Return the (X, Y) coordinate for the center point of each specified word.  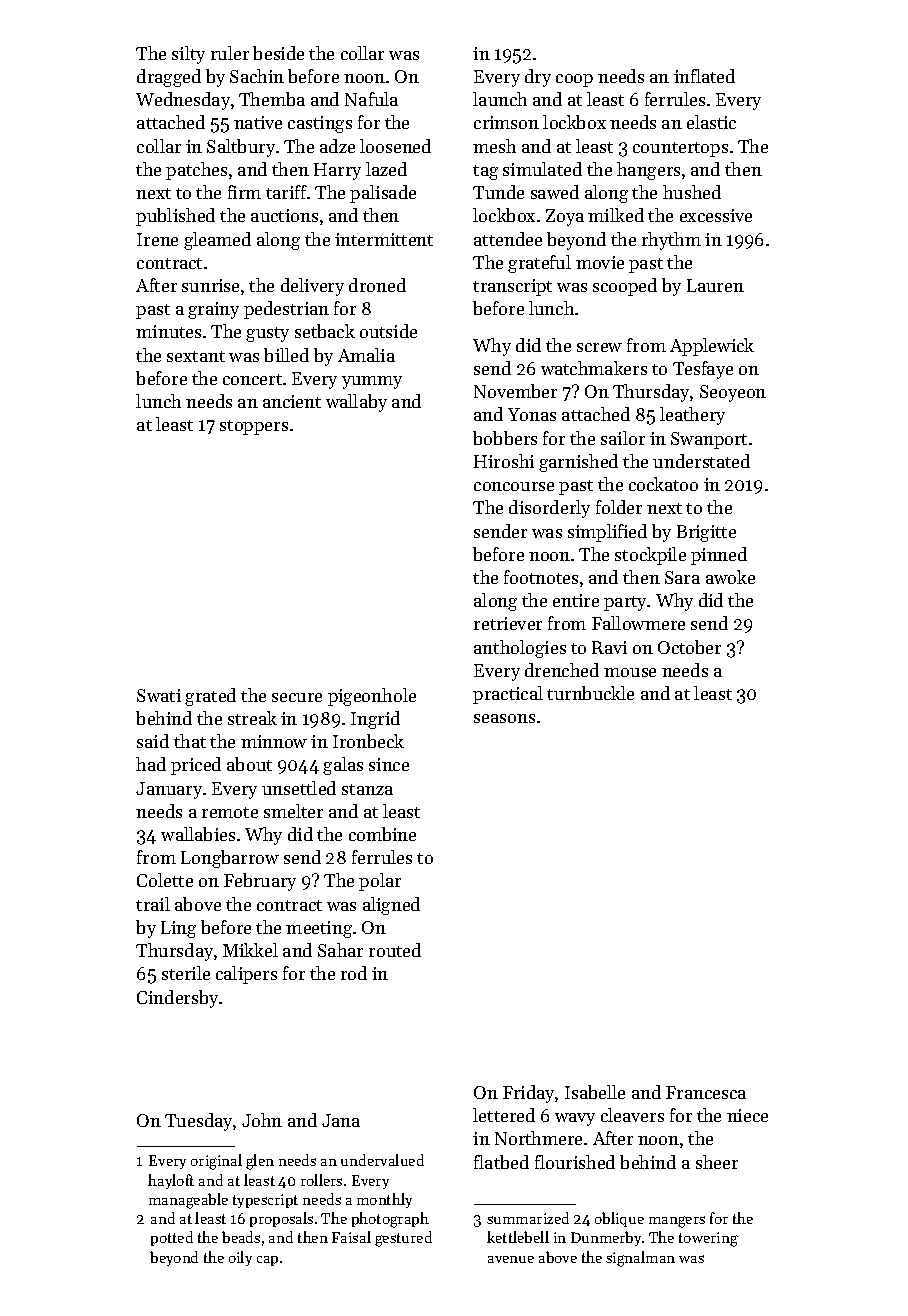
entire (576, 600)
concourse (514, 486)
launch (500, 99)
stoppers (254, 427)
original (216, 1162)
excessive (716, 215)
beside (278, 53)
